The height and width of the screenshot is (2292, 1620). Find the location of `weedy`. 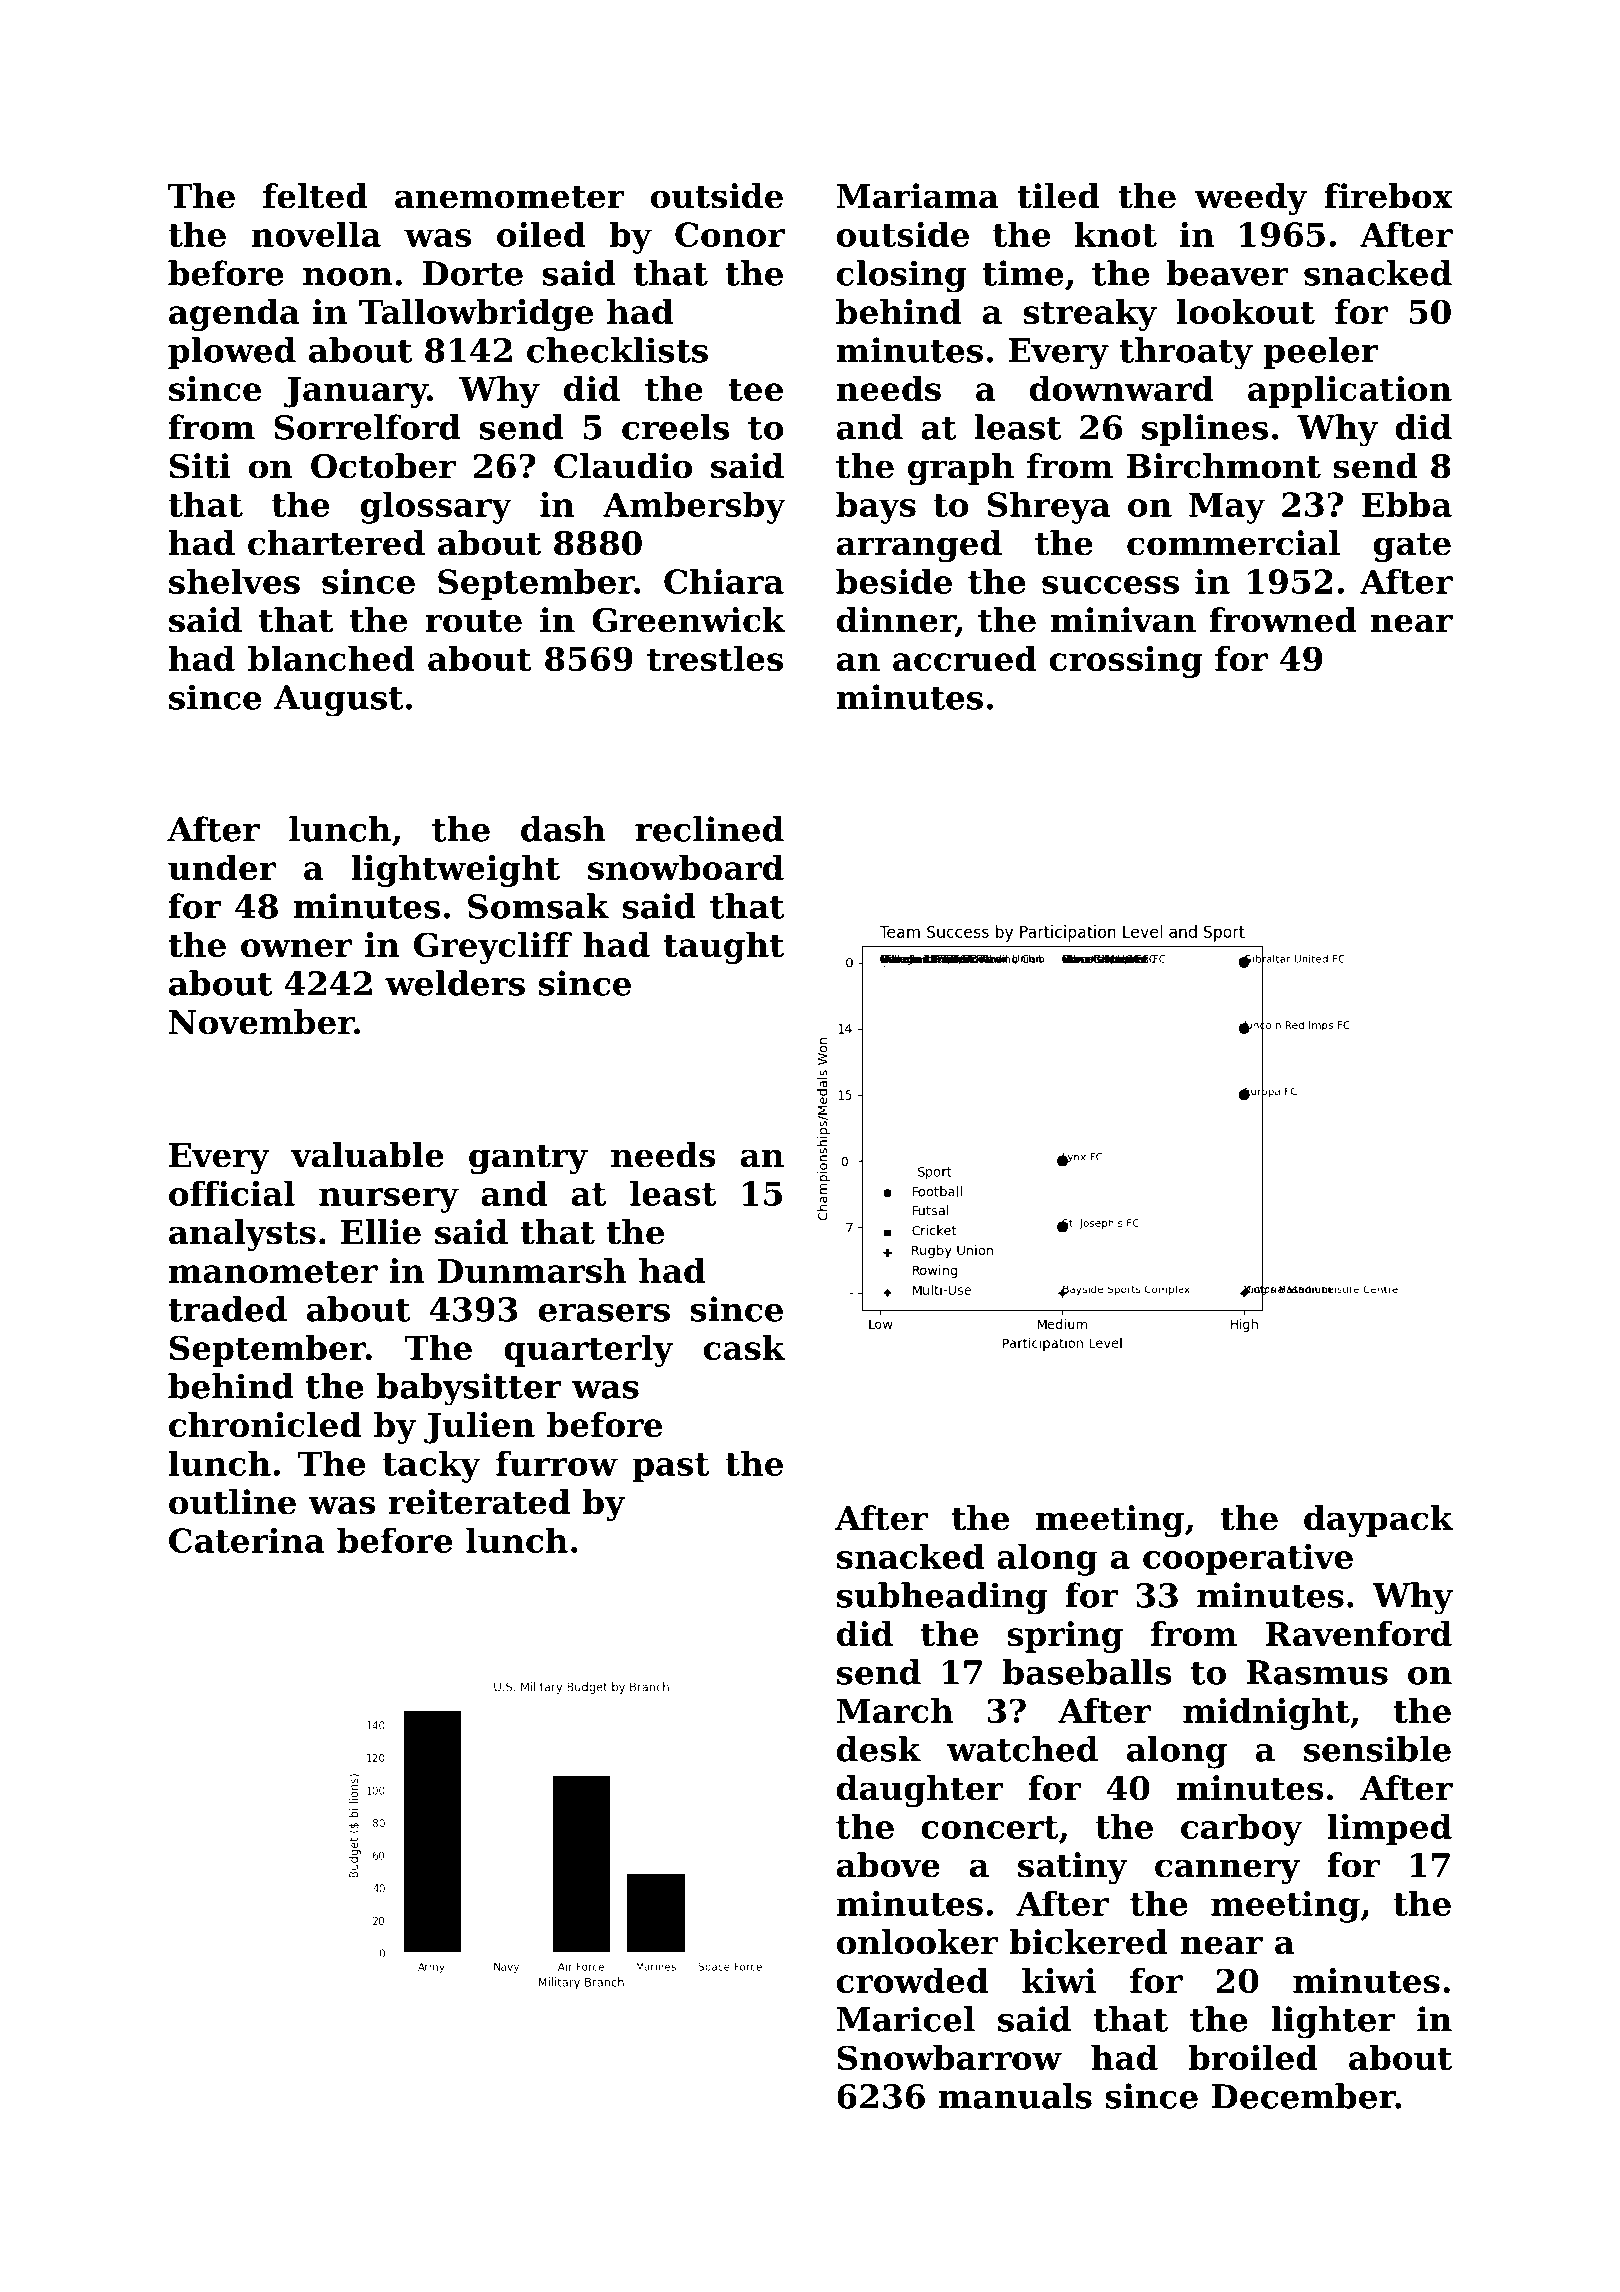

weedy is located at coordinates (1250, 199).
